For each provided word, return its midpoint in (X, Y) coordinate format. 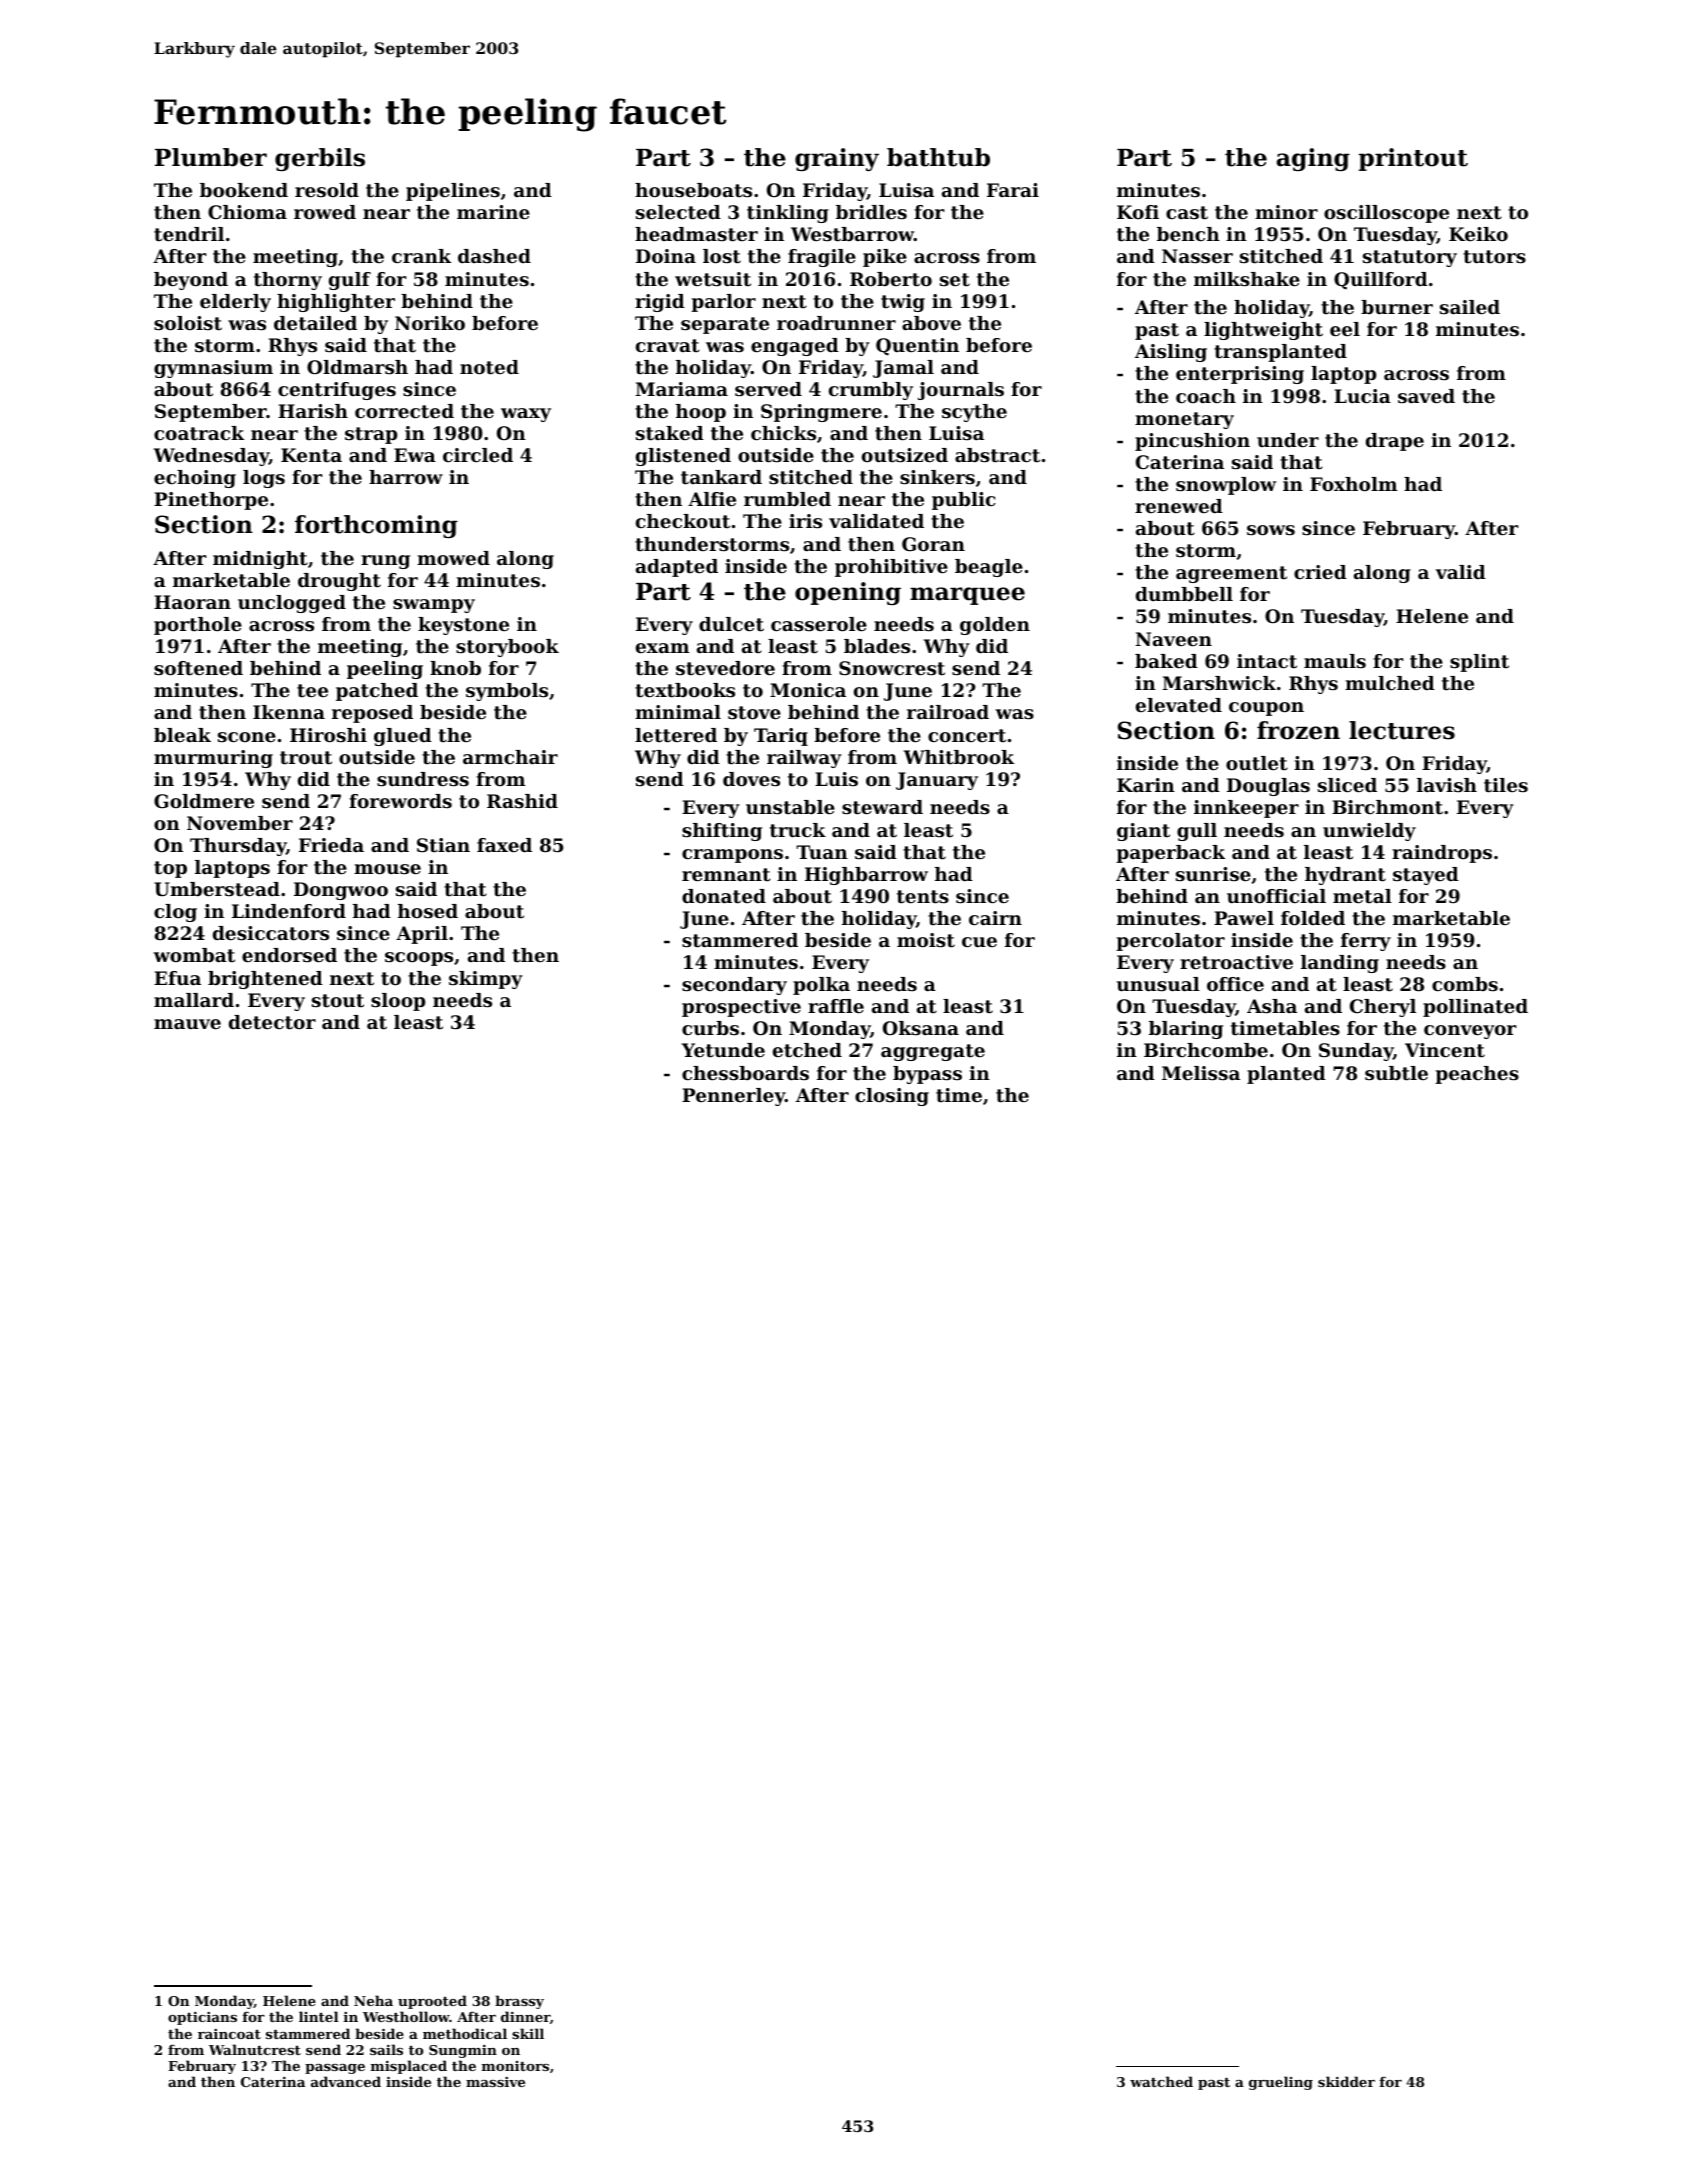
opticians (202, 2018)
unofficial (1276, 896)
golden (995, 626)
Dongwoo (341, 891)
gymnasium (213, 369)
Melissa (1201, 1073)
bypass (927, 1075)
